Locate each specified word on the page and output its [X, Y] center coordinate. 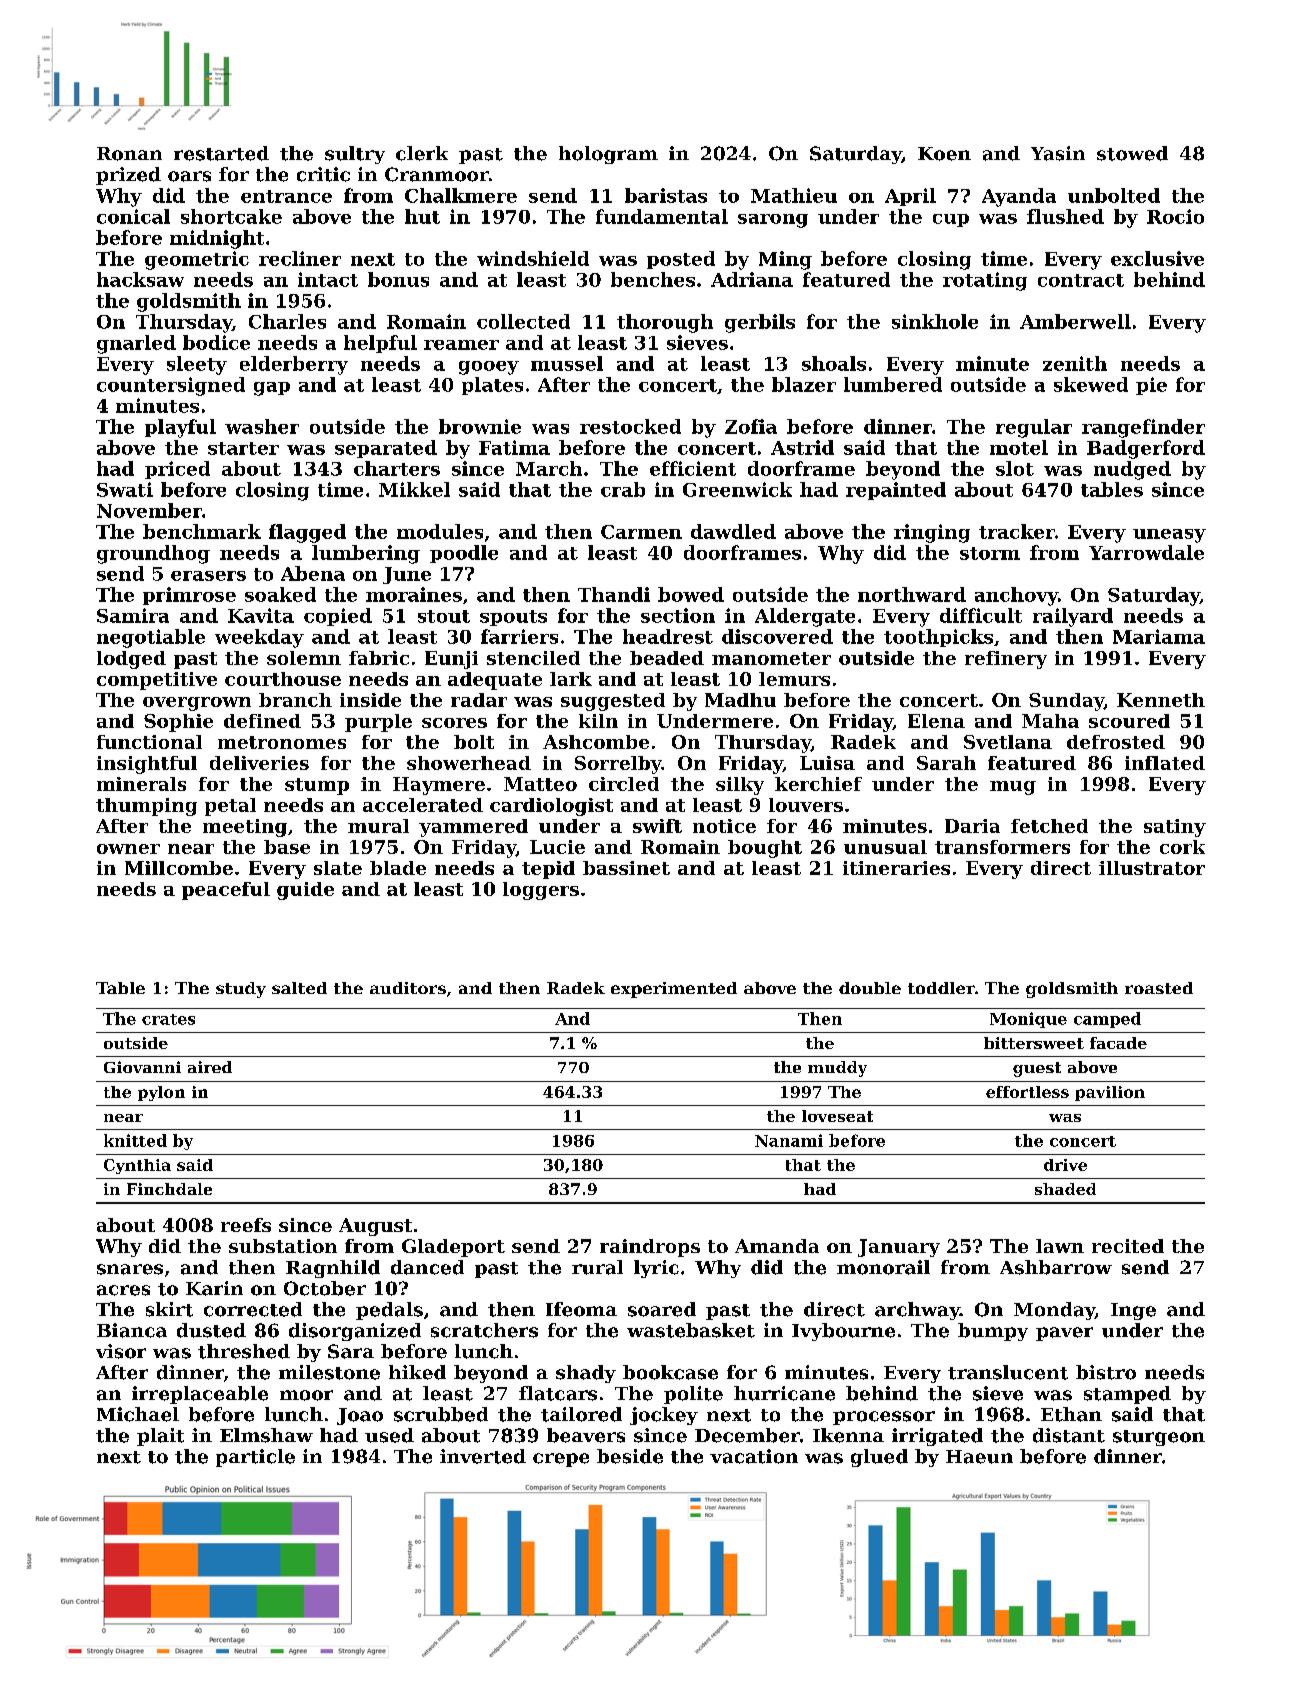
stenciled [533, 658]
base [287, 847]
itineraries [896, 868]
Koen [944, 154]
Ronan [129, 154]
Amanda [777, 1246]
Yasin [1058, 153]
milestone [329, 1372]
